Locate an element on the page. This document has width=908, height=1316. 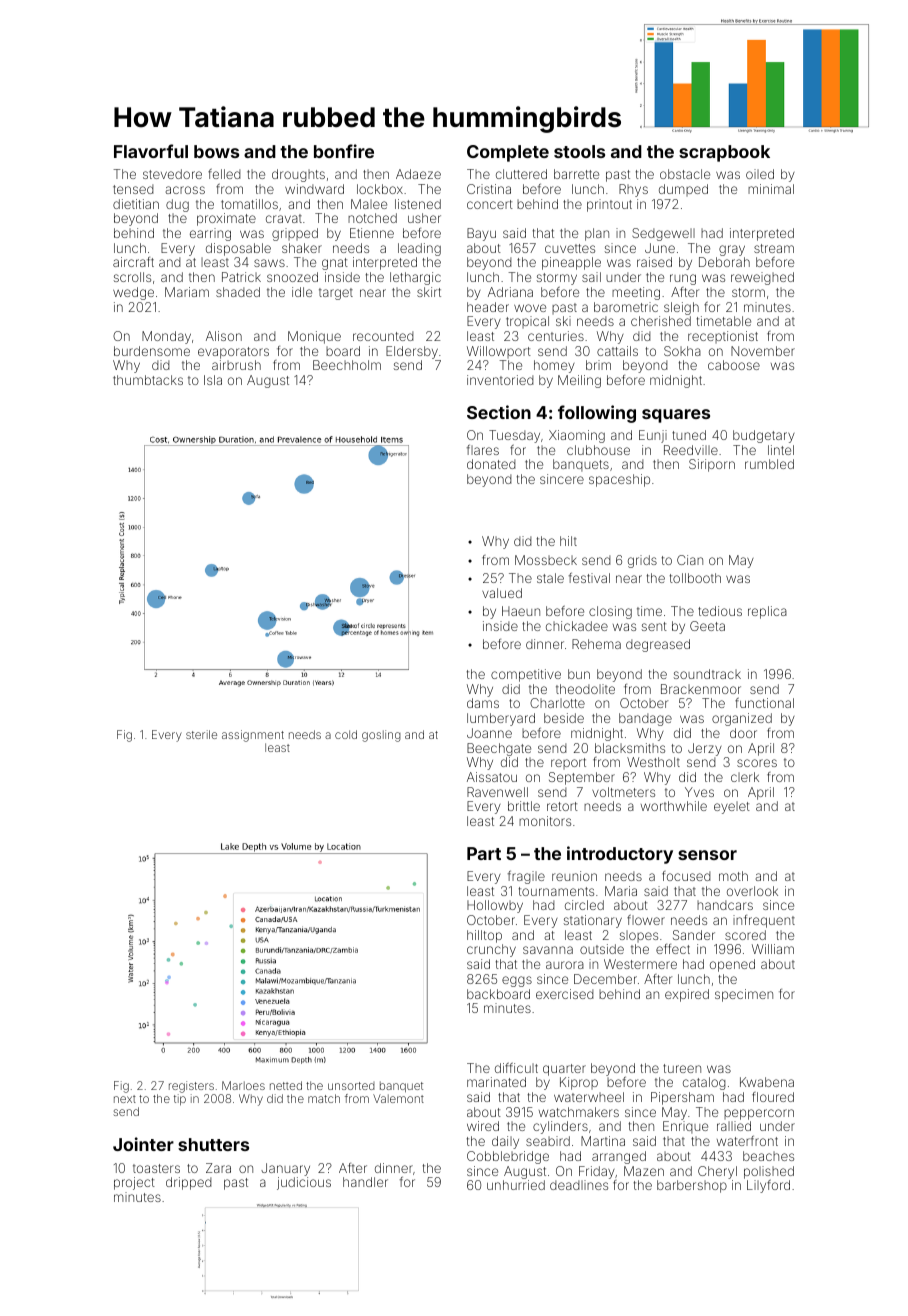
valued is located at coordinates (502, 593).
